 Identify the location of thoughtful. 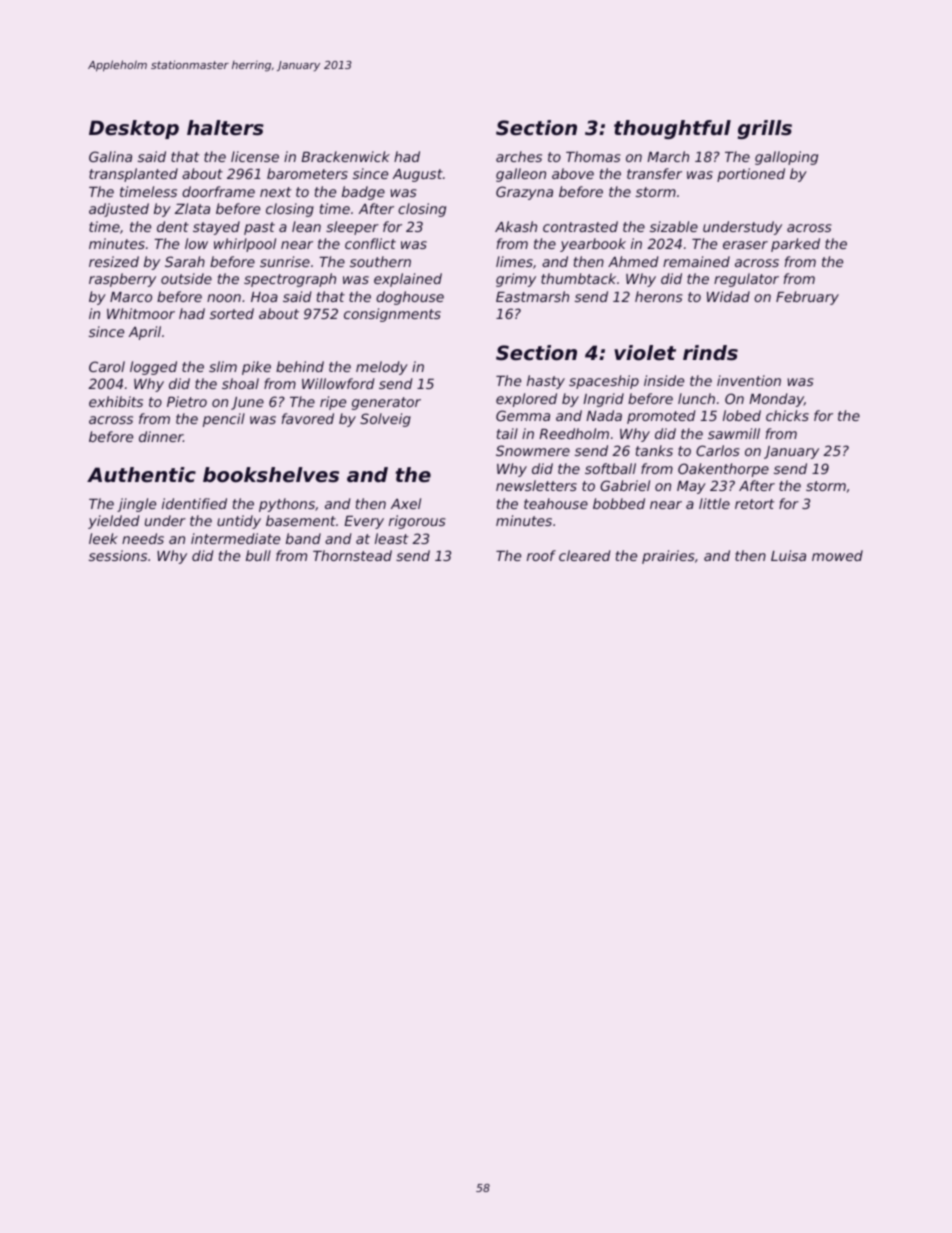
(672, 129).
